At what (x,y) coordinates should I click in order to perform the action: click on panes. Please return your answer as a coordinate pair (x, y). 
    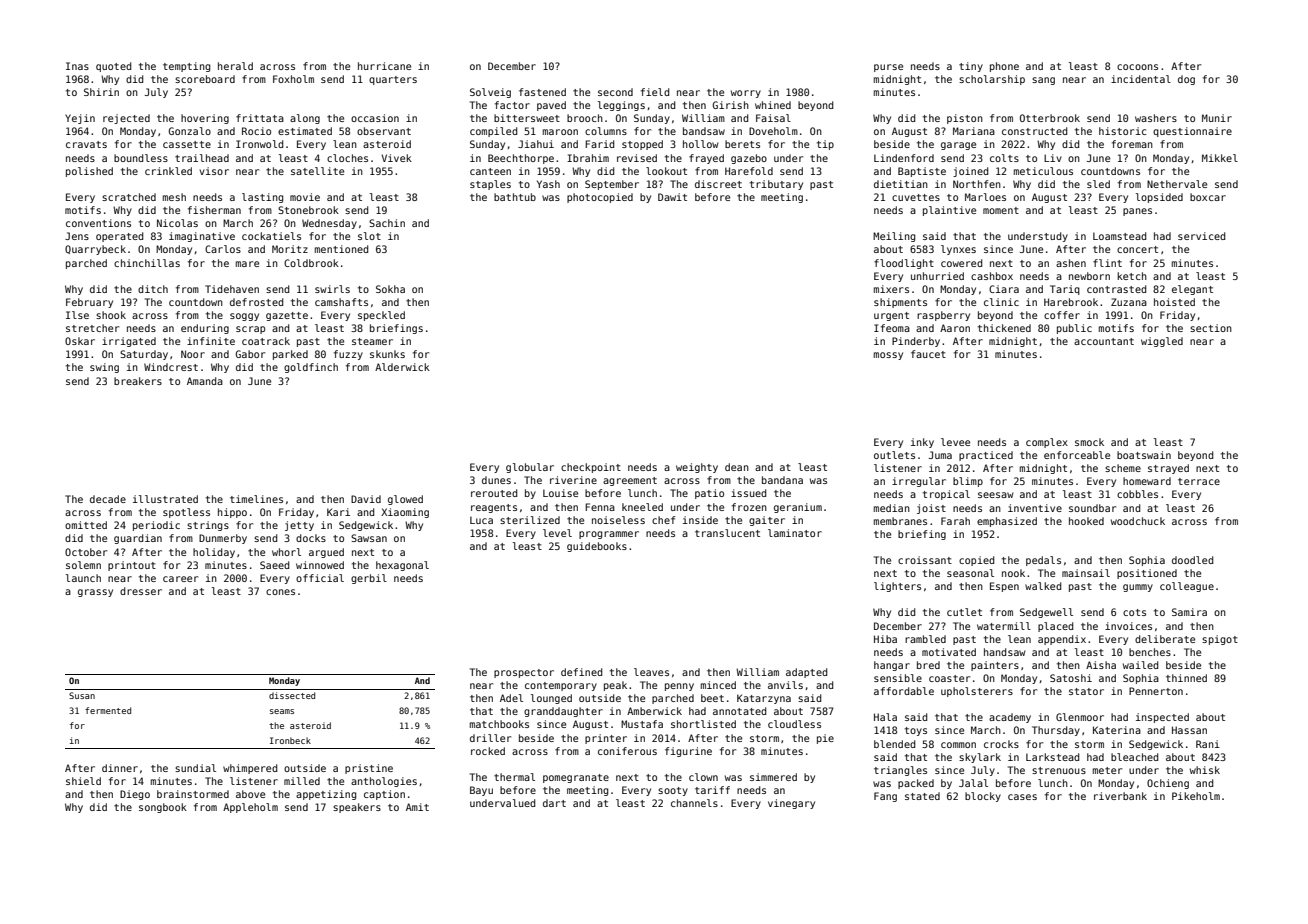
    Looking at the image, I should click on (1137, 212).
